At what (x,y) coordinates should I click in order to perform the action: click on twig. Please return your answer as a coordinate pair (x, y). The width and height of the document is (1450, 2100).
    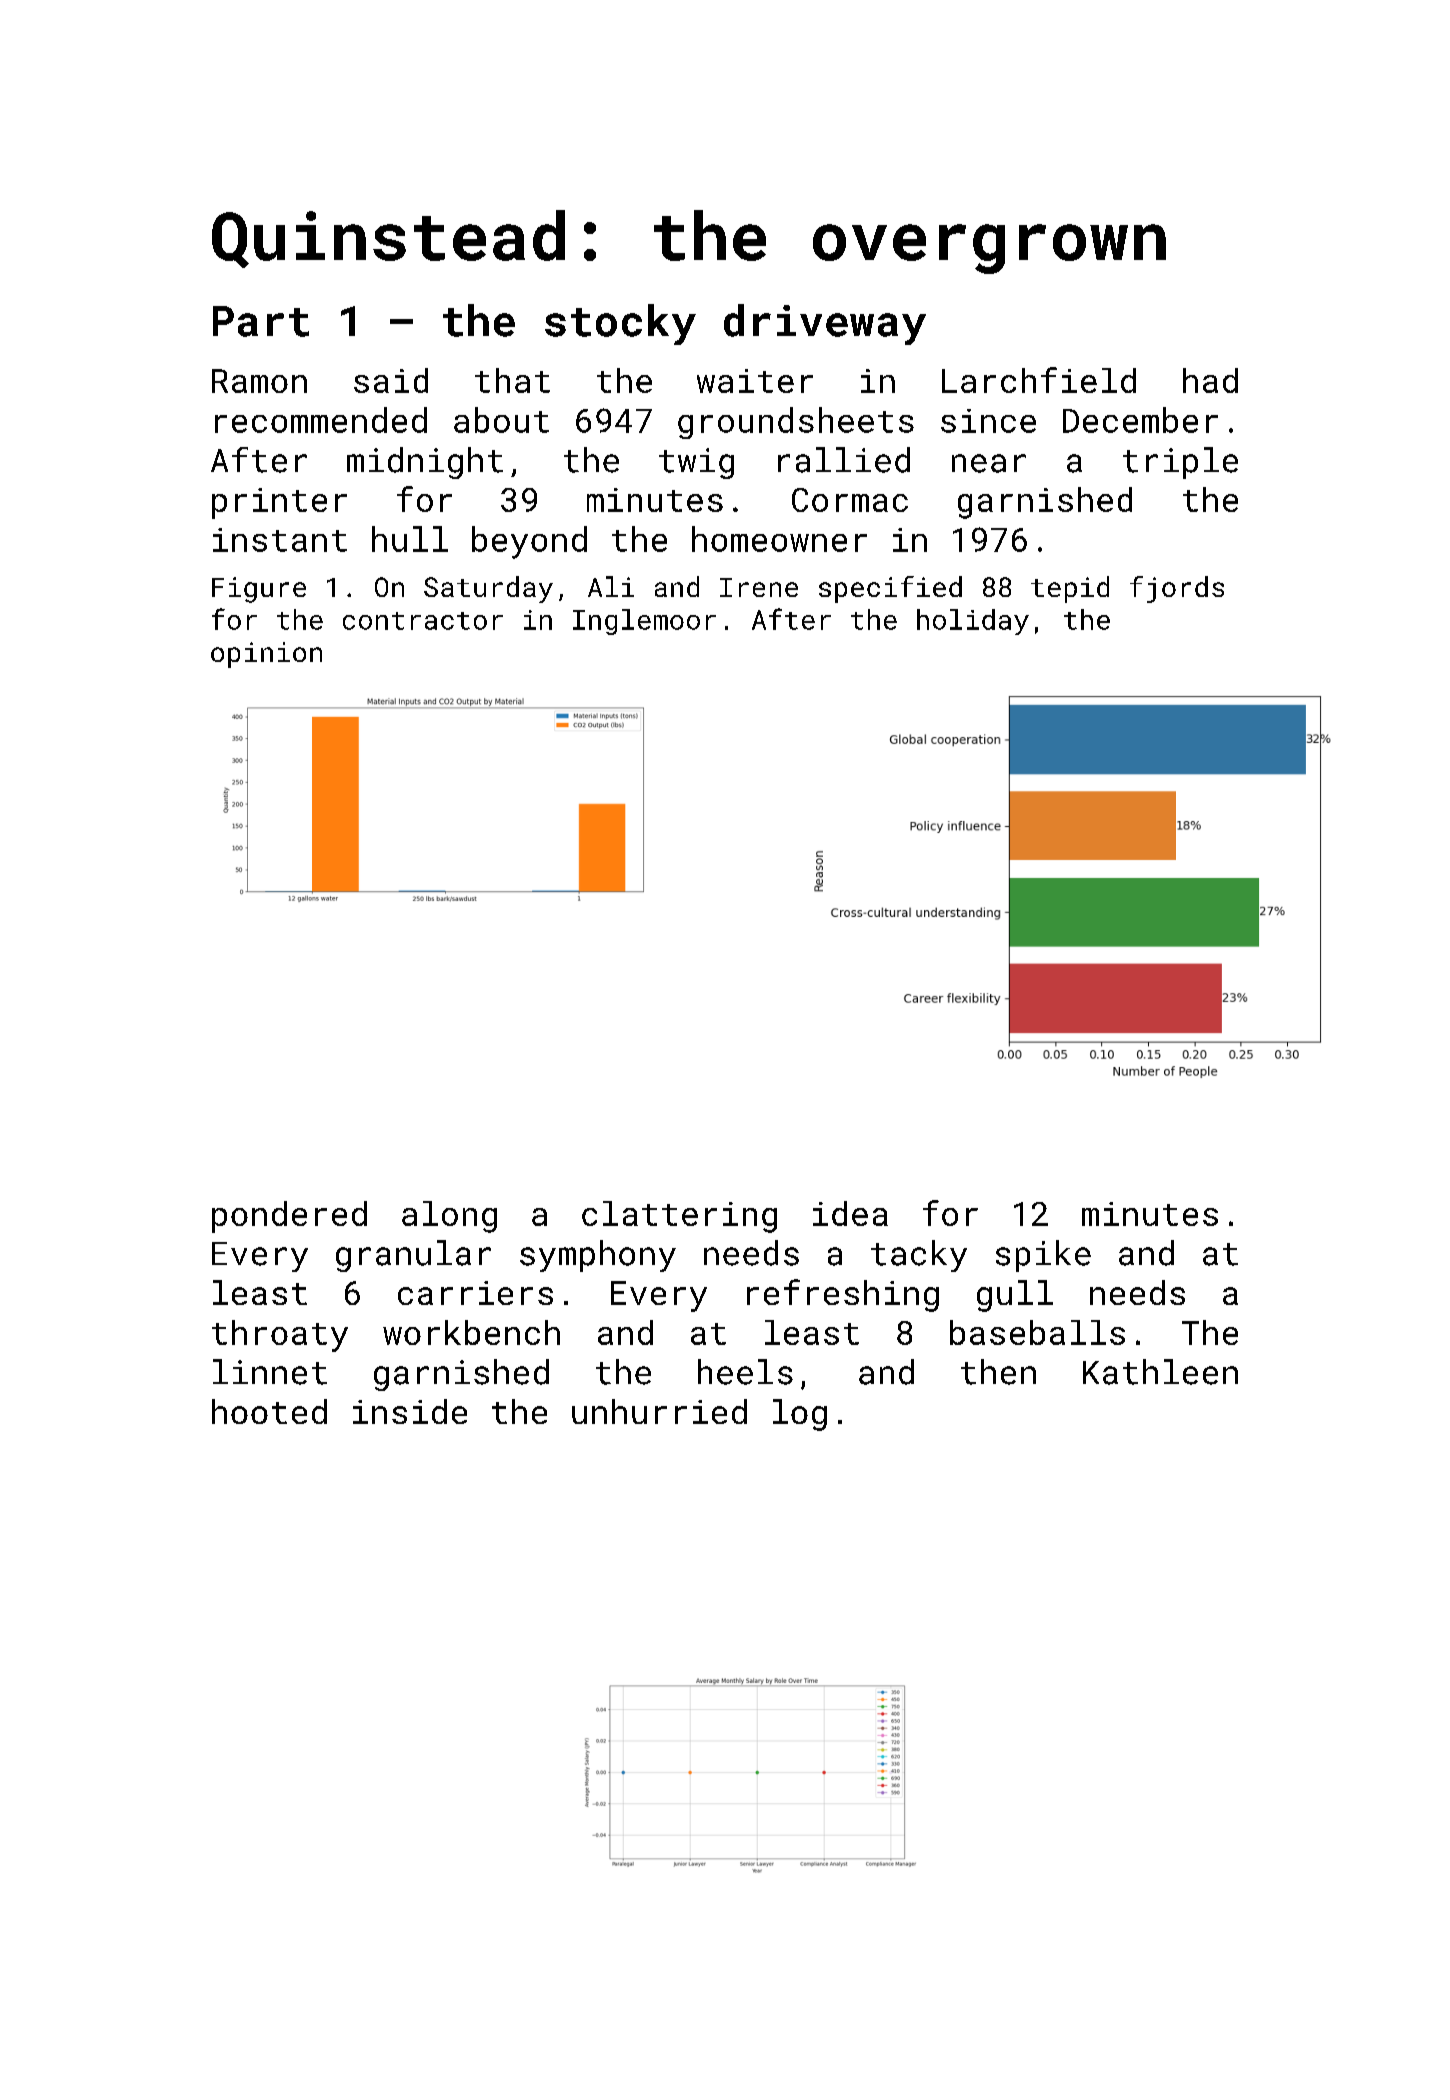
    Looking at the image, I should click on (696, 463).
